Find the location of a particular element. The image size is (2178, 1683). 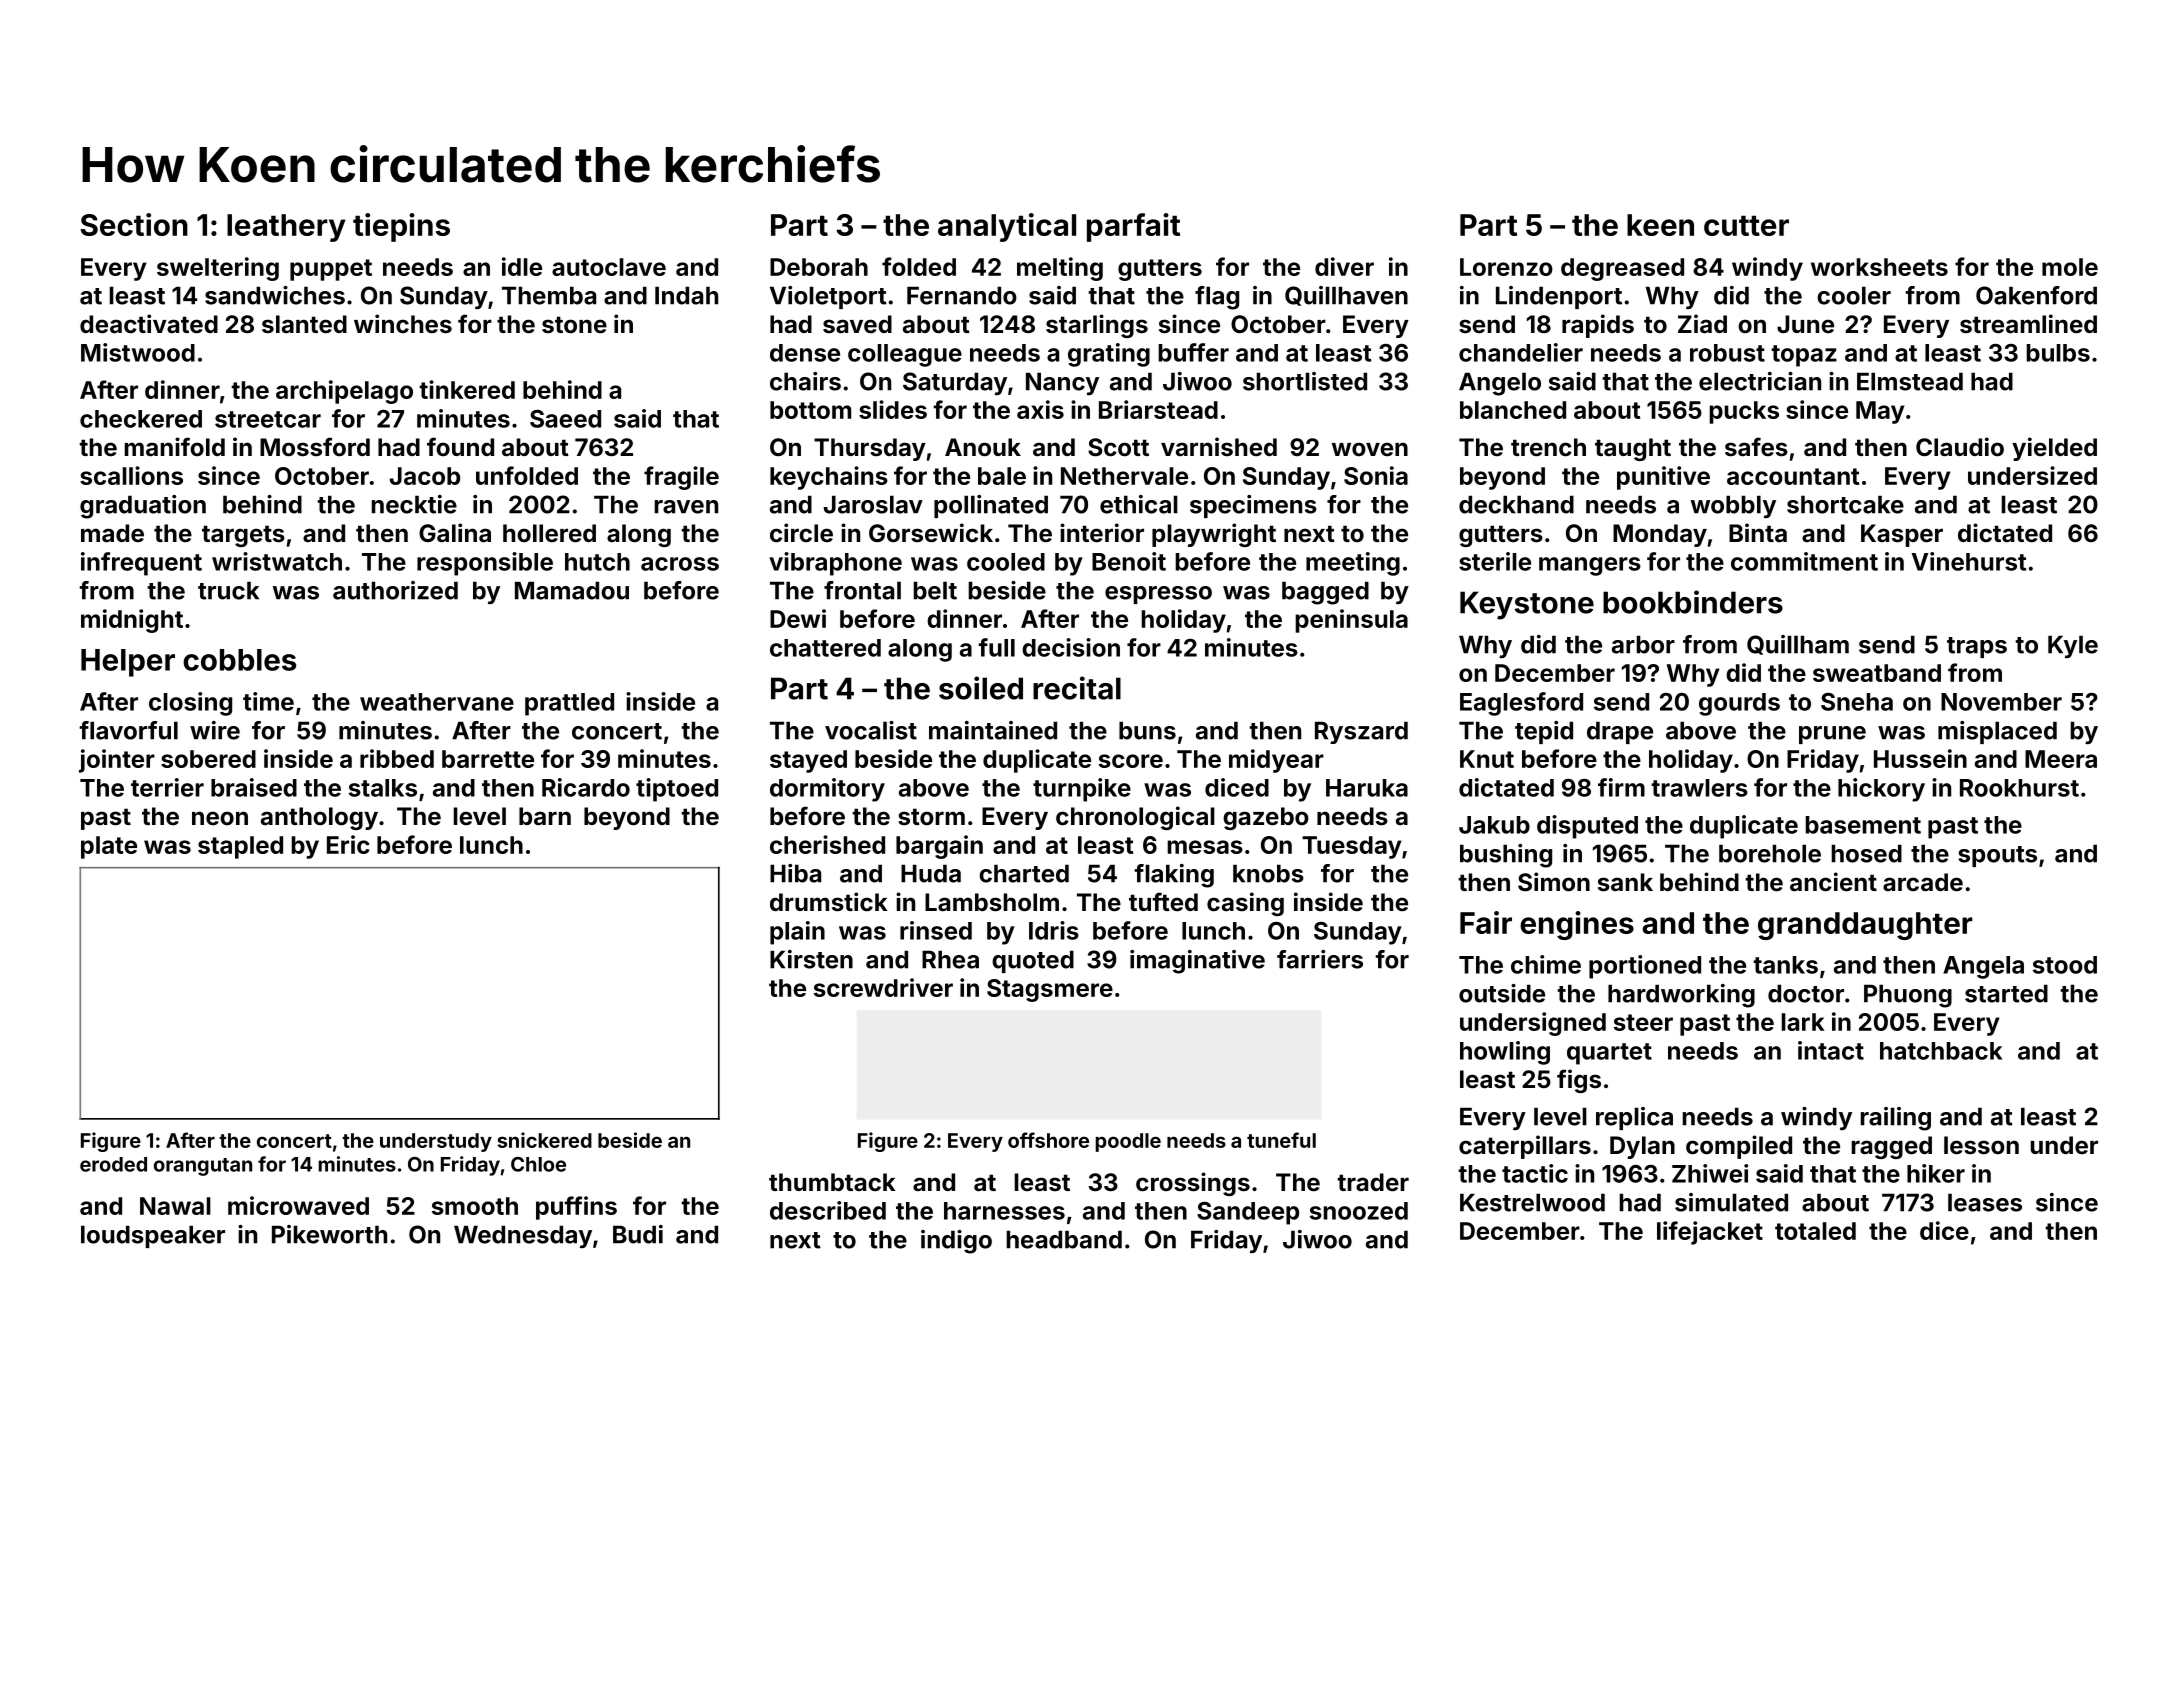

necktie is located at coordinates (414, 504).
